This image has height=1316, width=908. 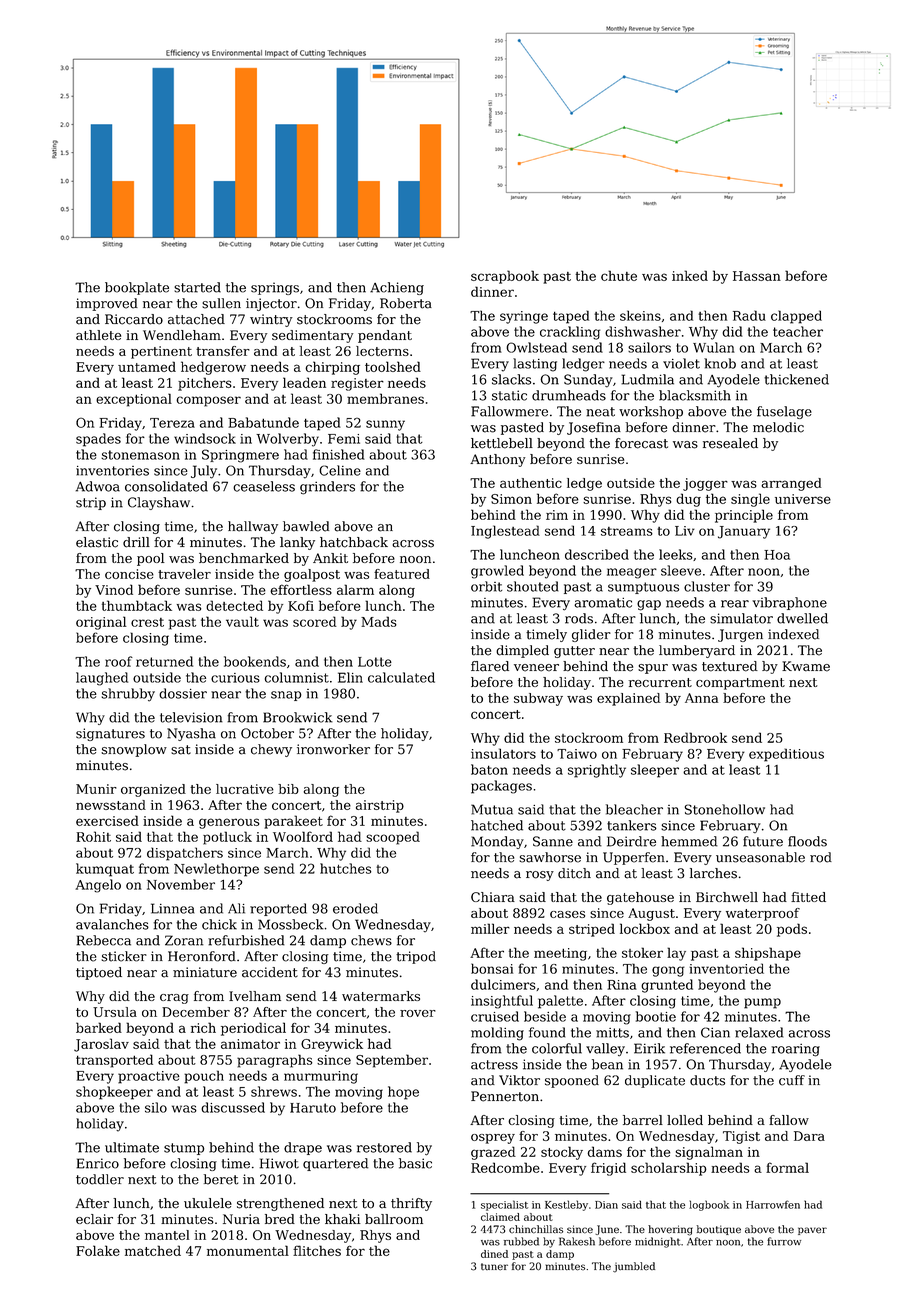 I want to click on pods, so click(x=792, y=930).
